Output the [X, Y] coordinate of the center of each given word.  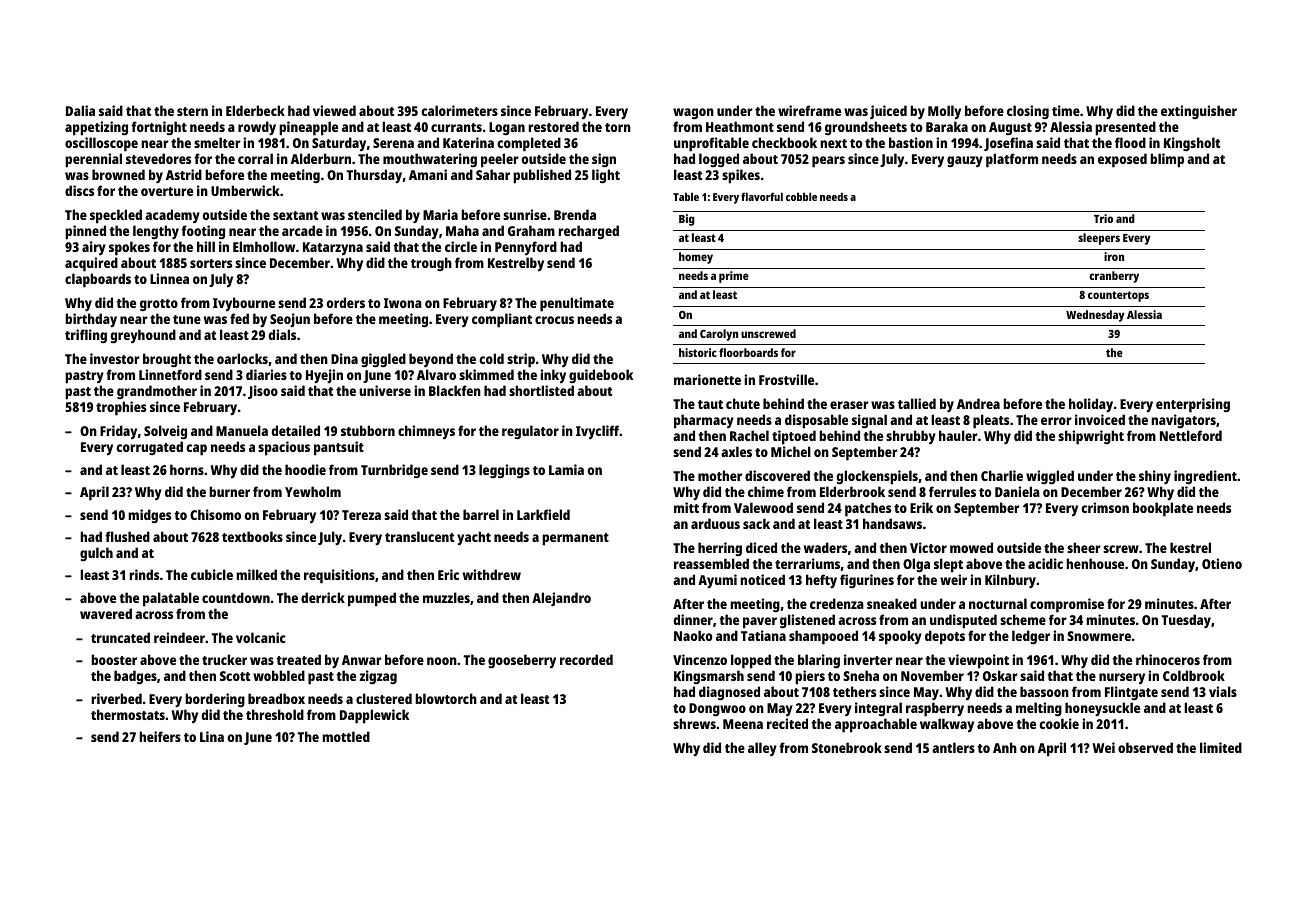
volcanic [261, 637]
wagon [693, 113]
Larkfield [543, 514]
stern [192, 111]
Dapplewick [374, 716]
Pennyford [526, 248]
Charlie [1002, 475]
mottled [346, 736]
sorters [211, 263]
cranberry [1114, 277]
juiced [888, 112]
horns [187, 469]
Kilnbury [1010, 581]
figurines [867, 581]
